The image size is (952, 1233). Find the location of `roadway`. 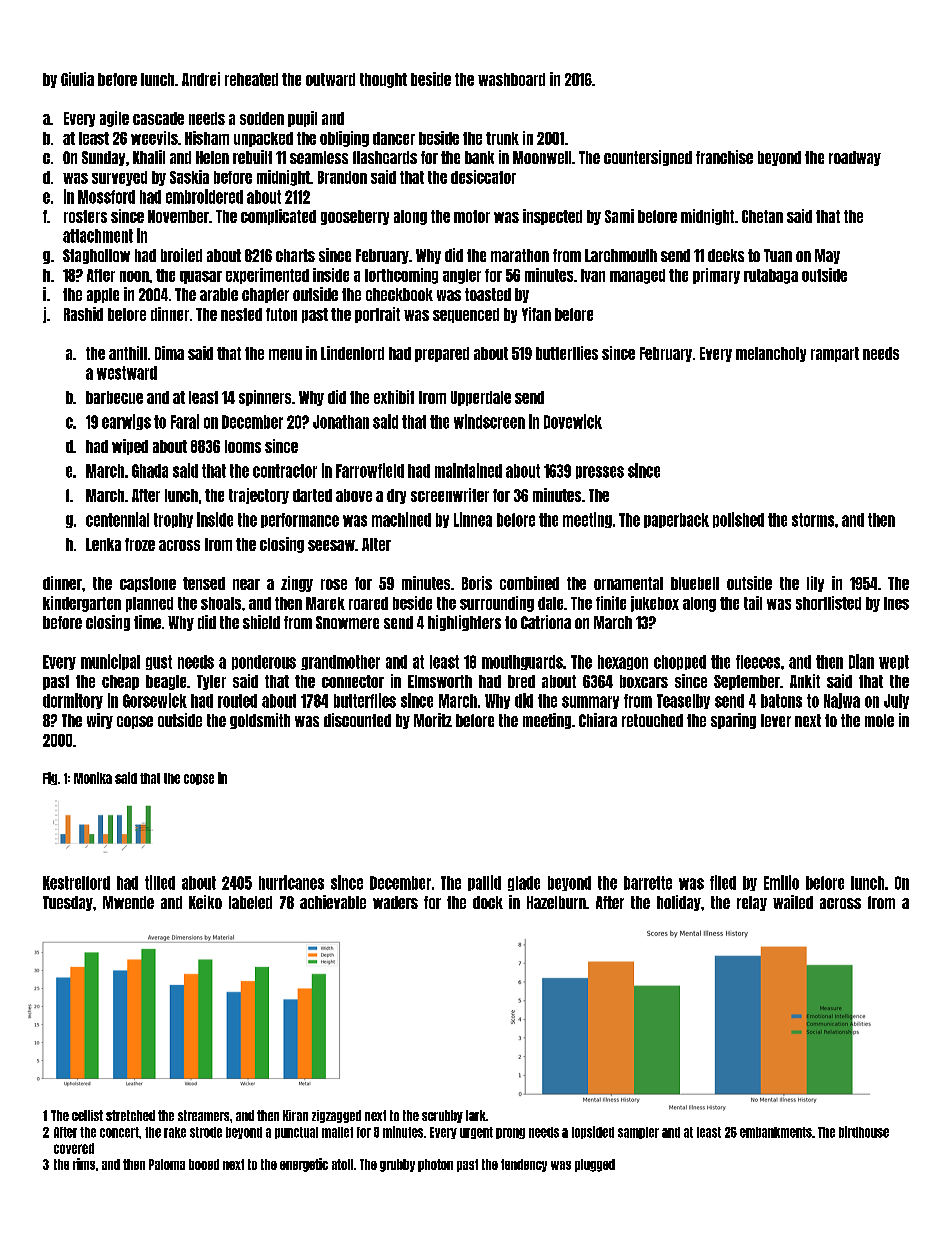

roadway is located at coordinates (855, 158).
